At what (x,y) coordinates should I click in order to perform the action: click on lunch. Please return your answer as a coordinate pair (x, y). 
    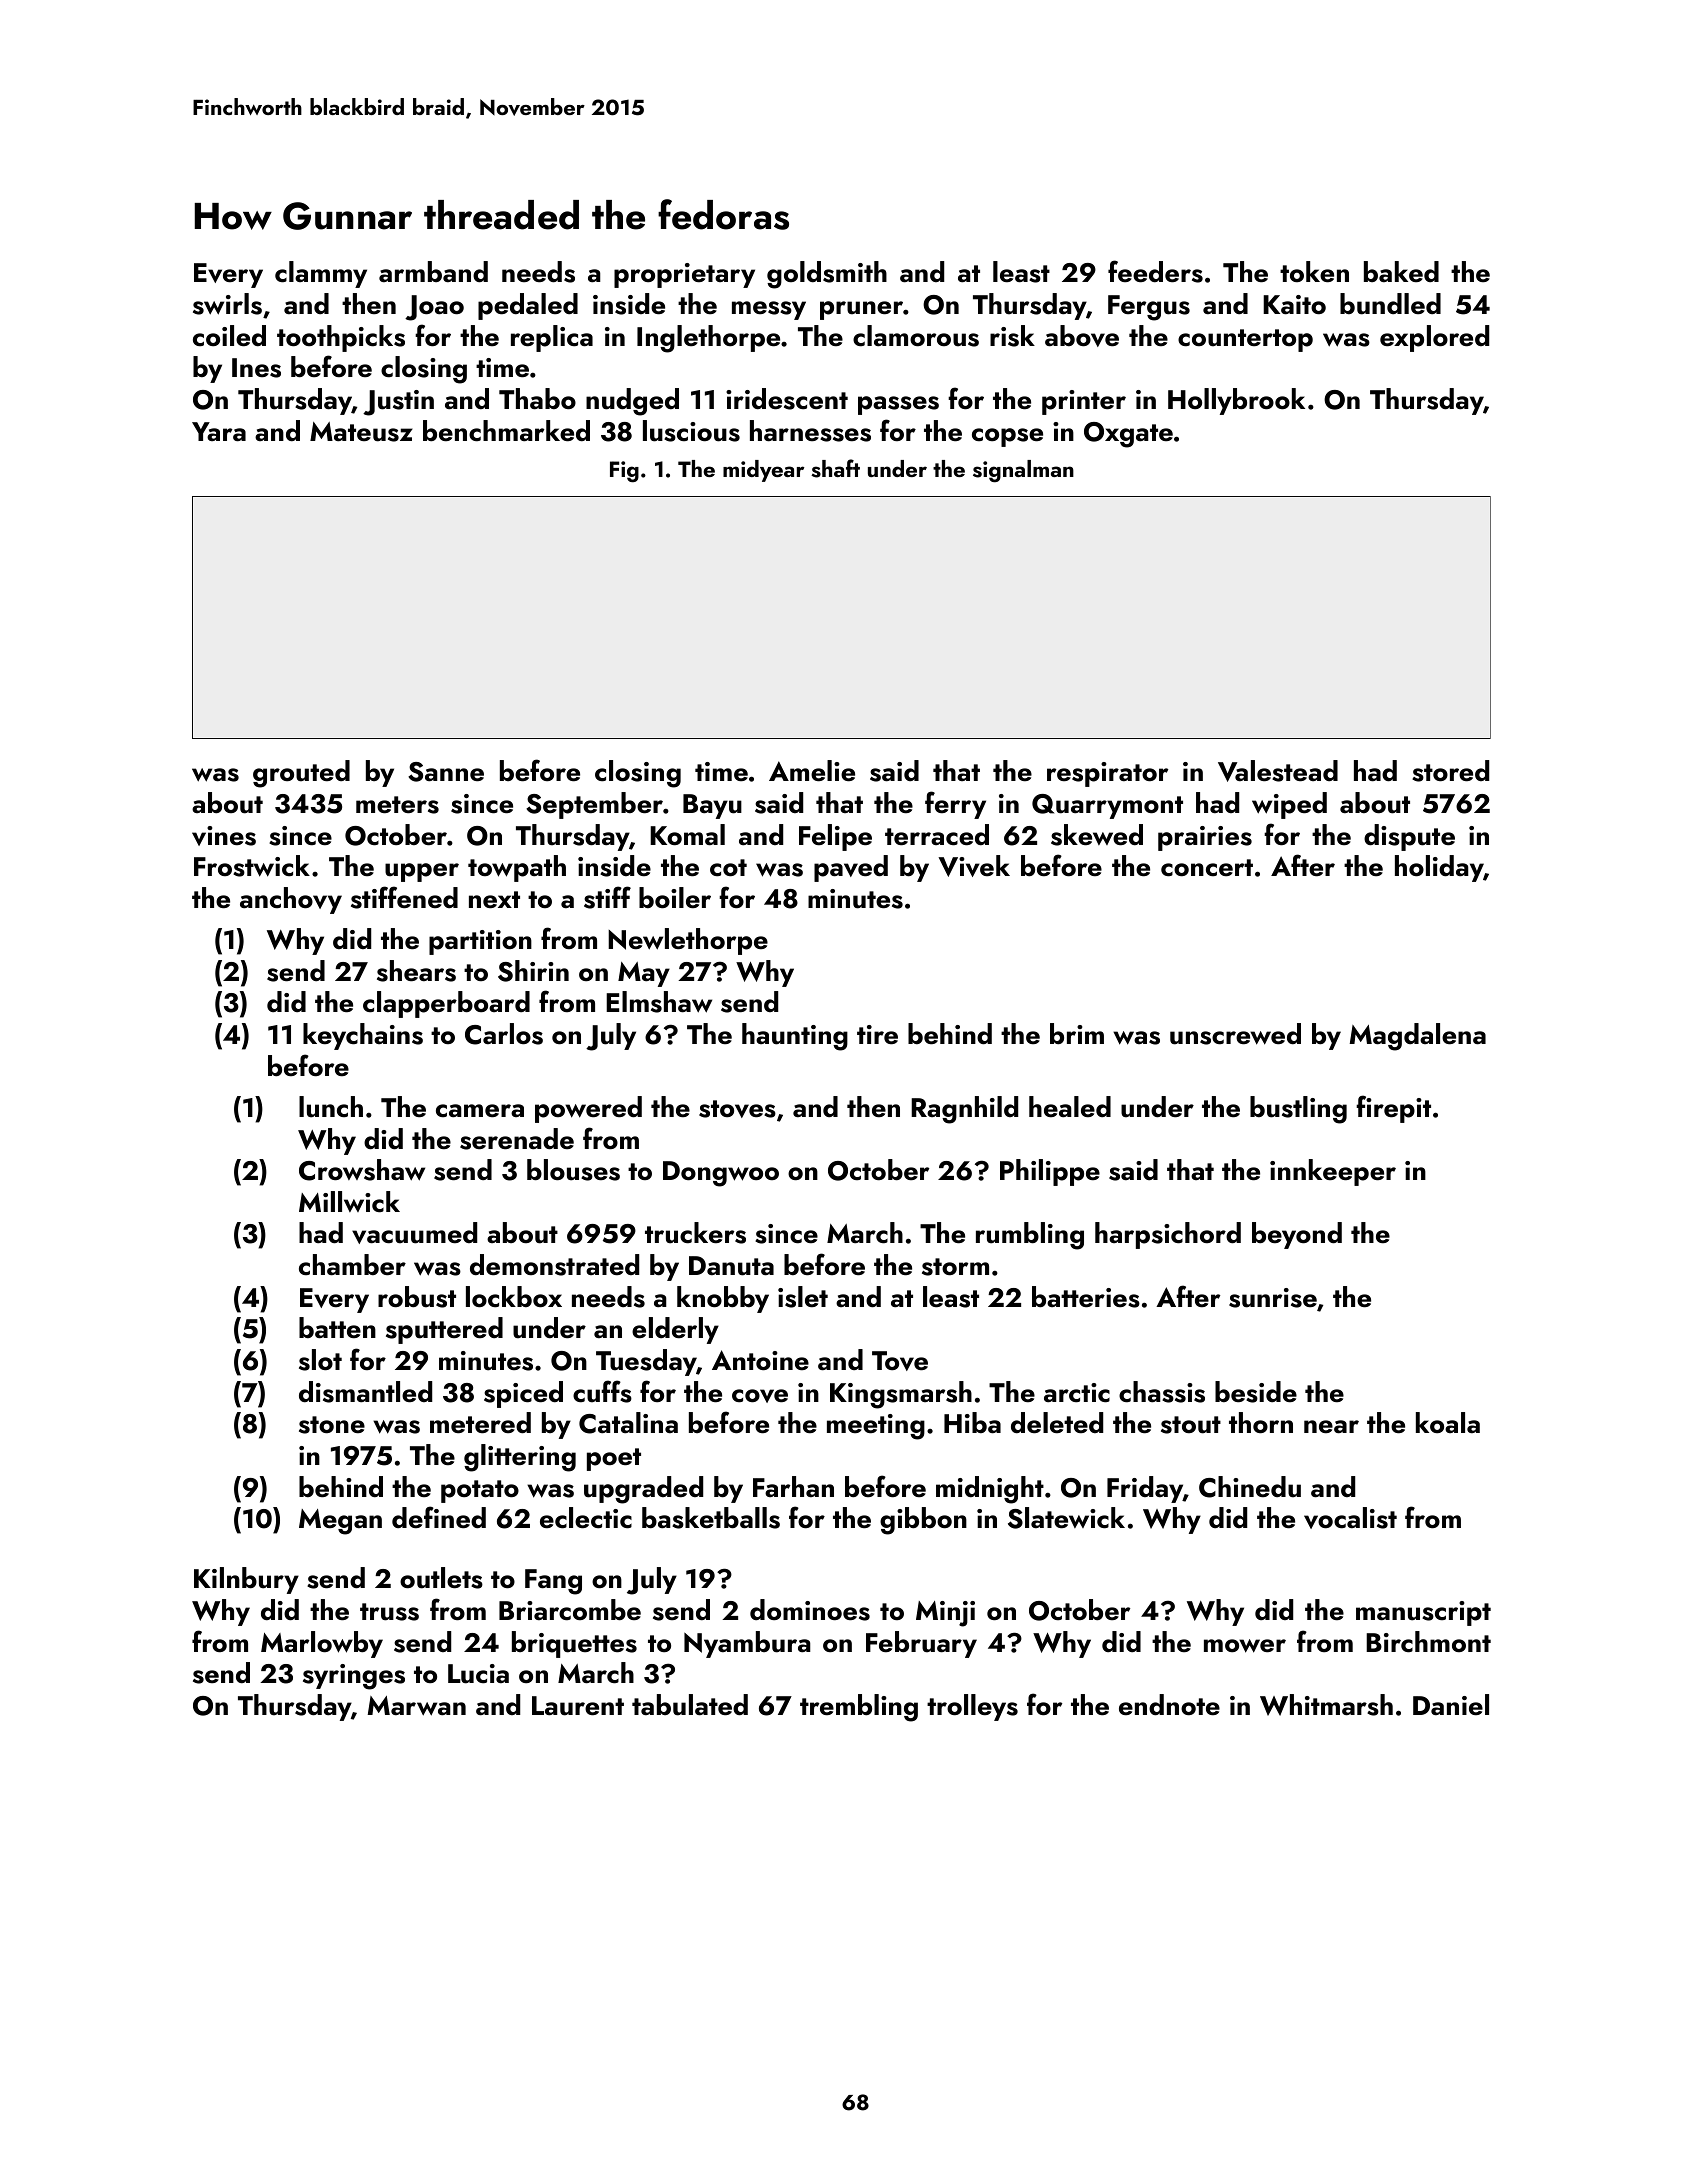
    Looking at the image, I should click on (331, 1107).
